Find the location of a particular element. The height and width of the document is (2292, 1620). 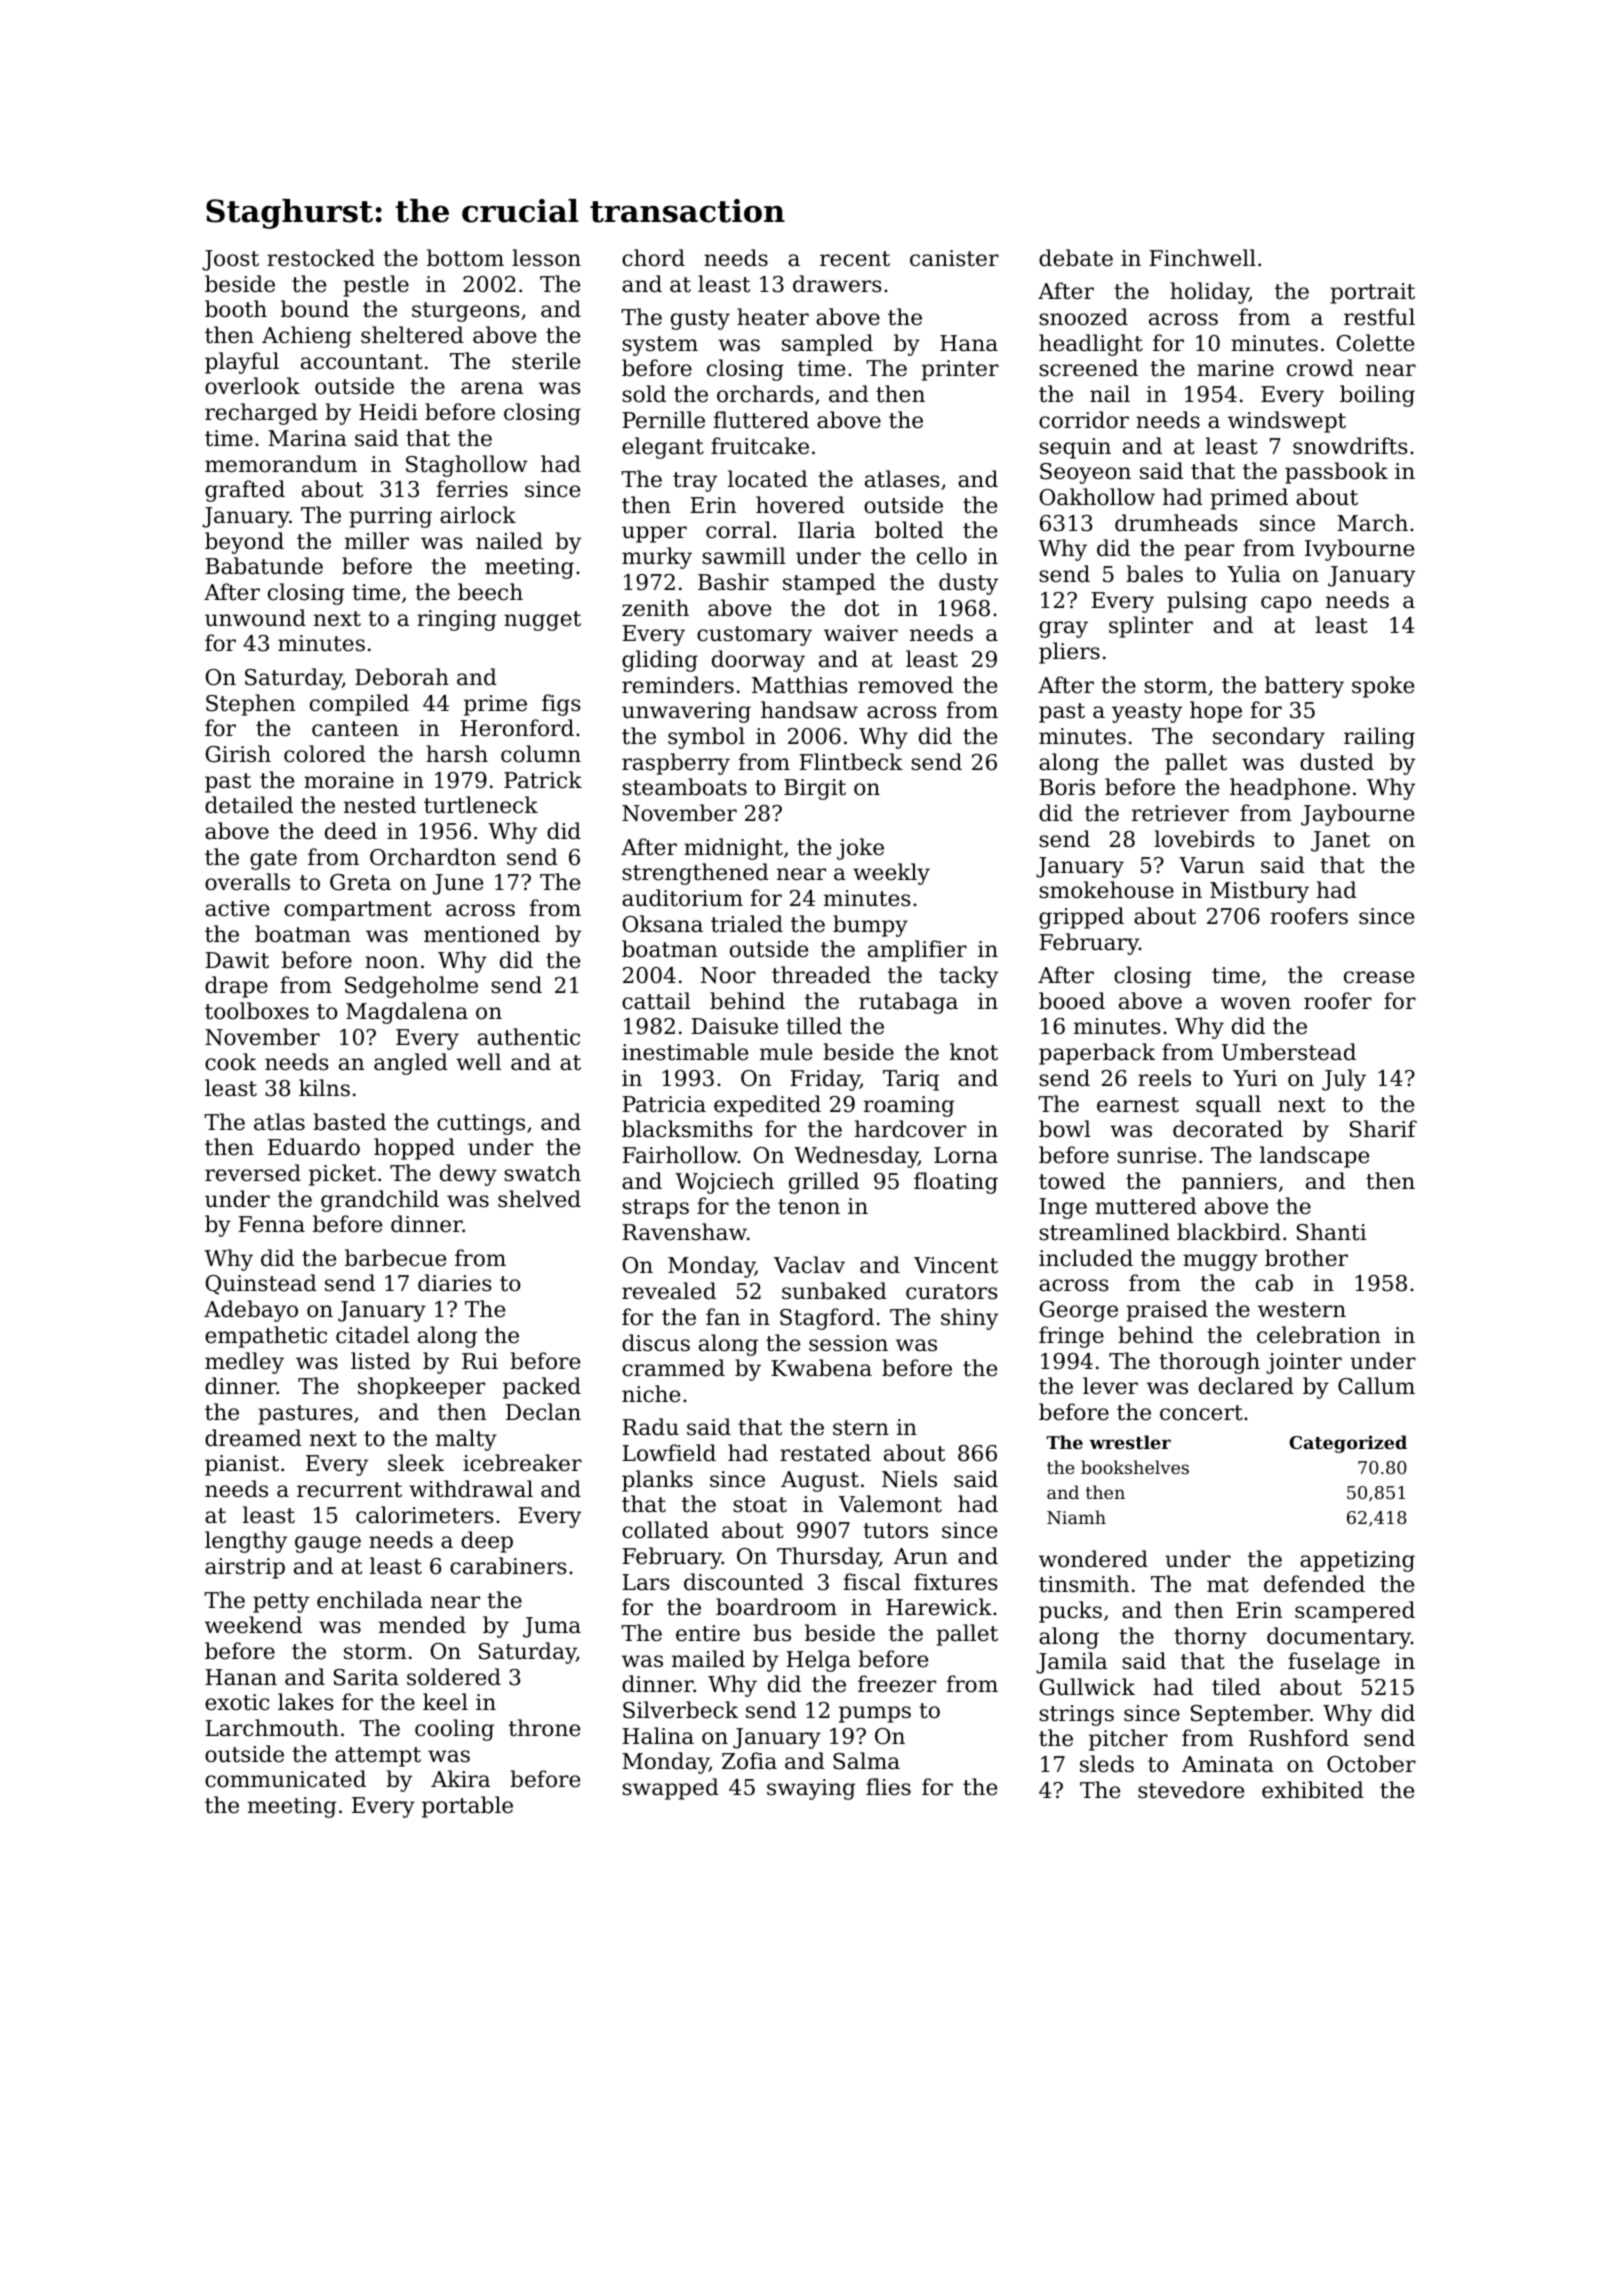

passbook is located at coordinates (1336, 473).
